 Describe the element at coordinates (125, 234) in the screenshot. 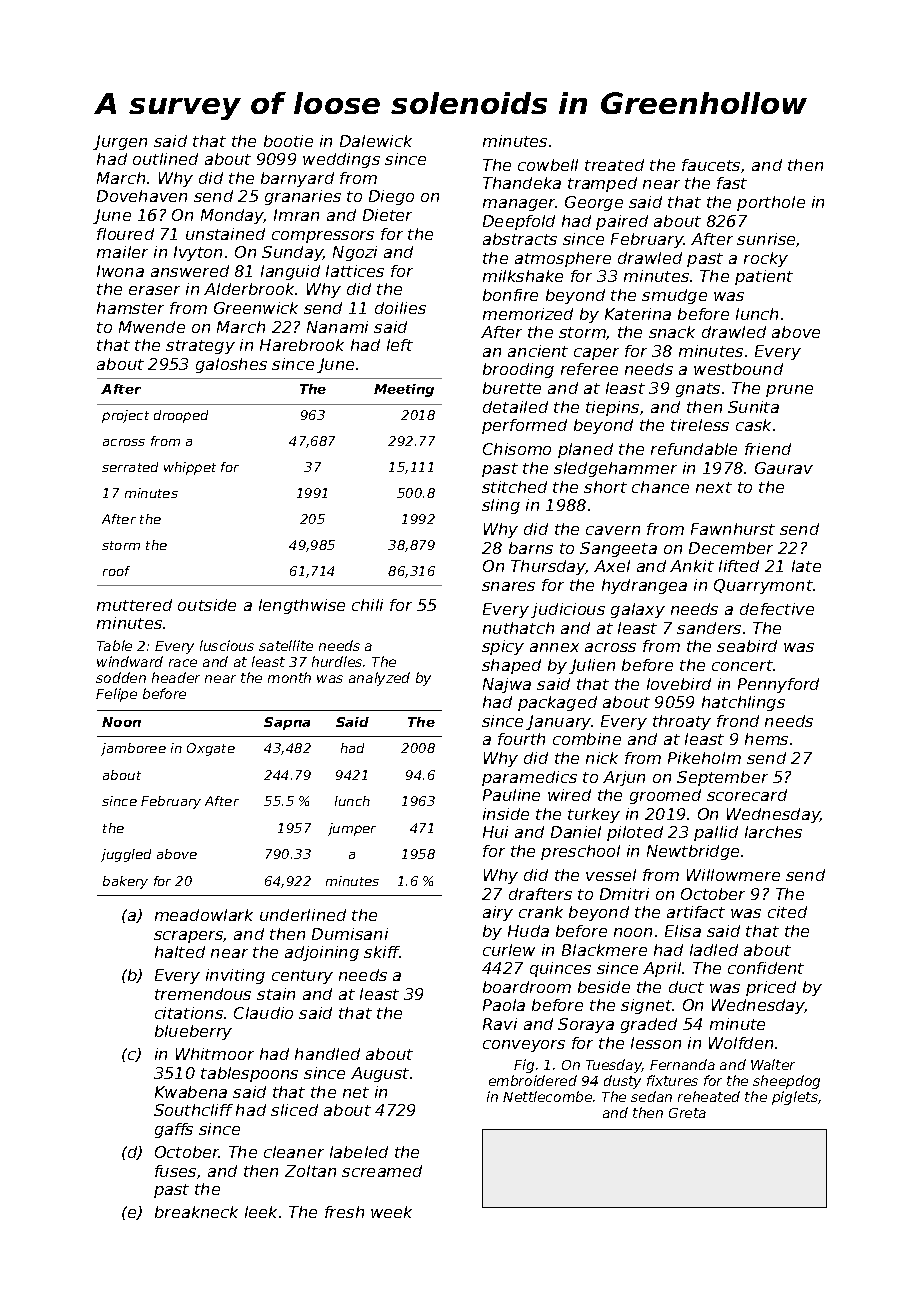

I see `floured` at that location.
